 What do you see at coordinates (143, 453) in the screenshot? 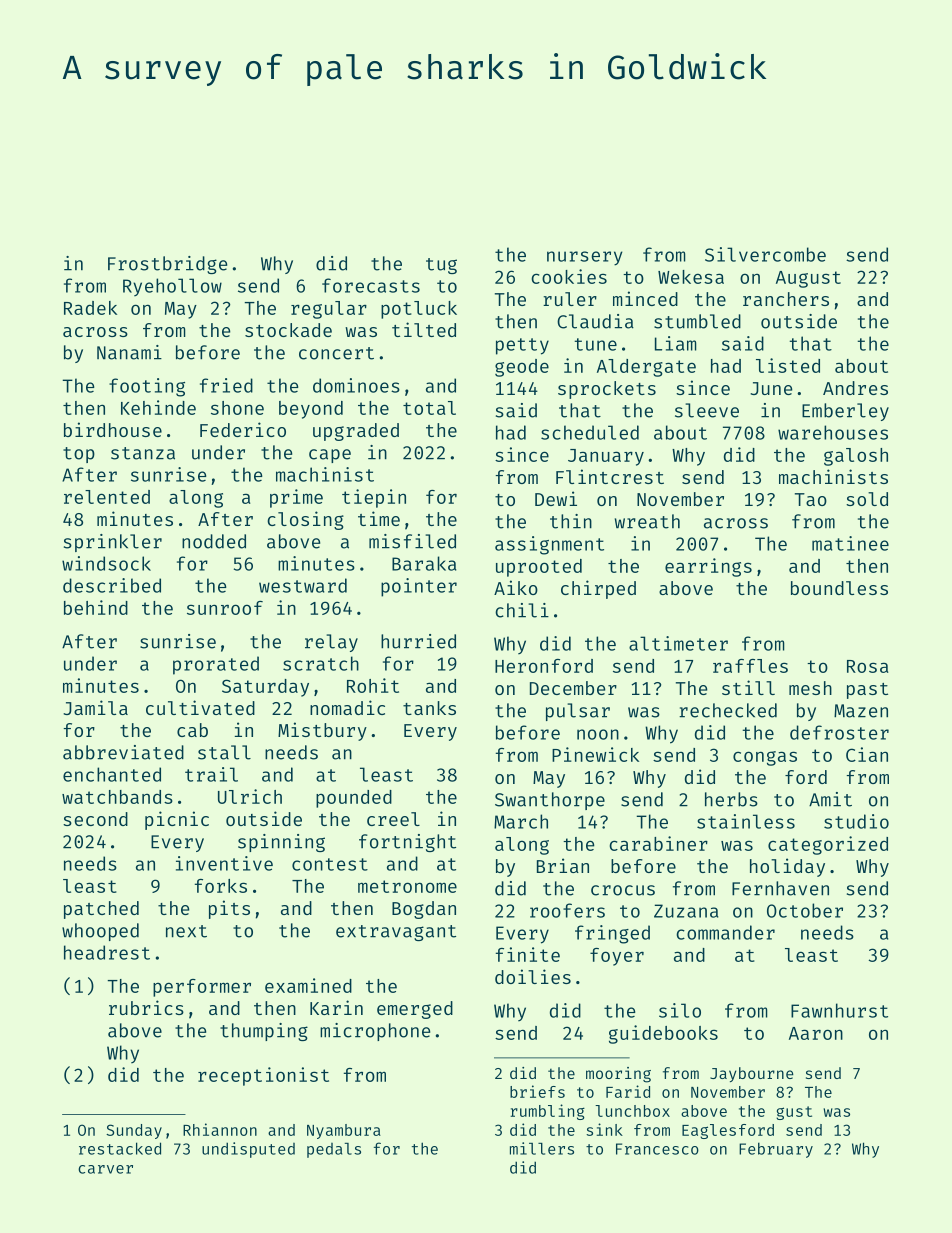
I see `stanza` at bounding box center [143, 453].
